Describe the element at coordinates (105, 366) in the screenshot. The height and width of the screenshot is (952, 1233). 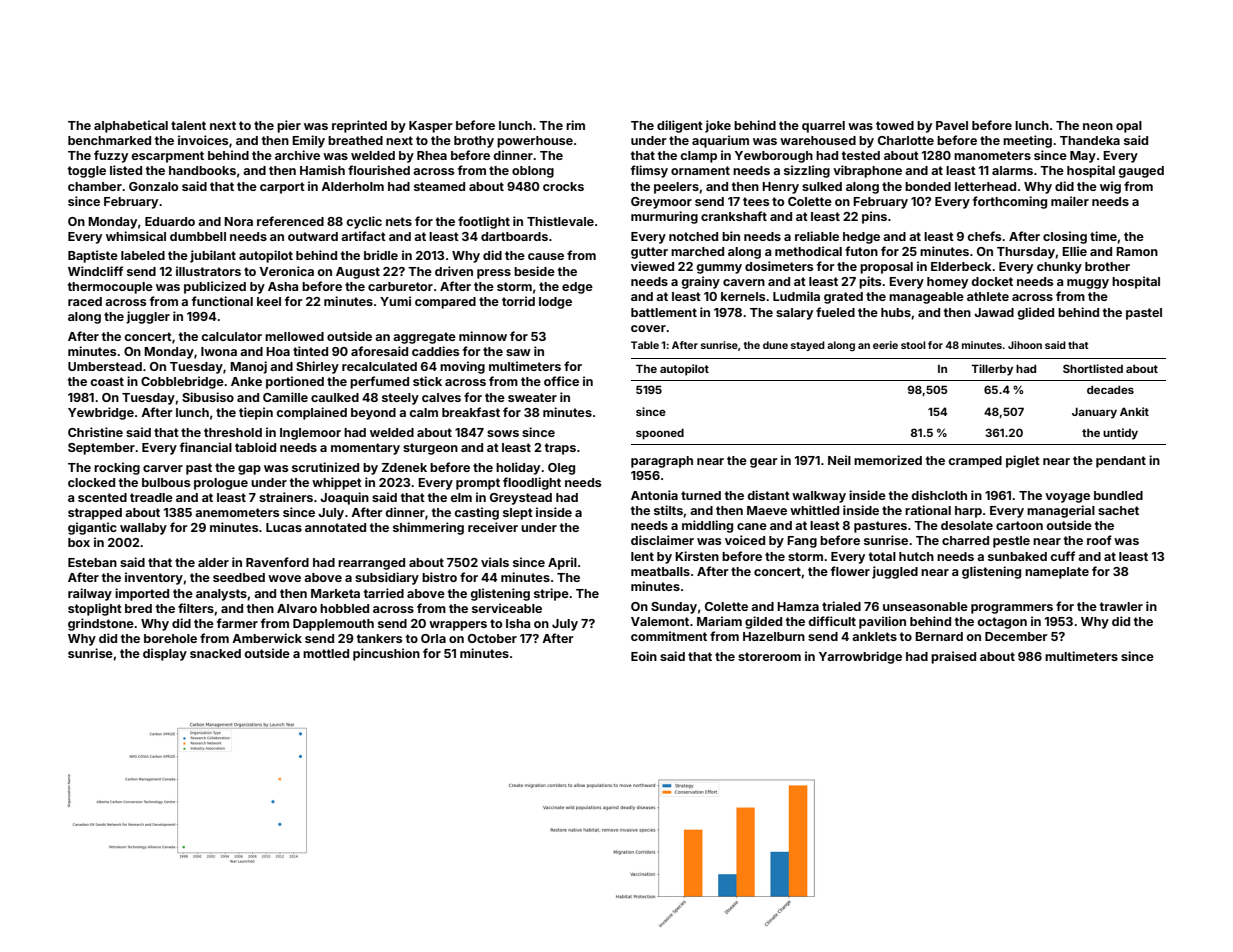
I see `Umberstead` at that location.
